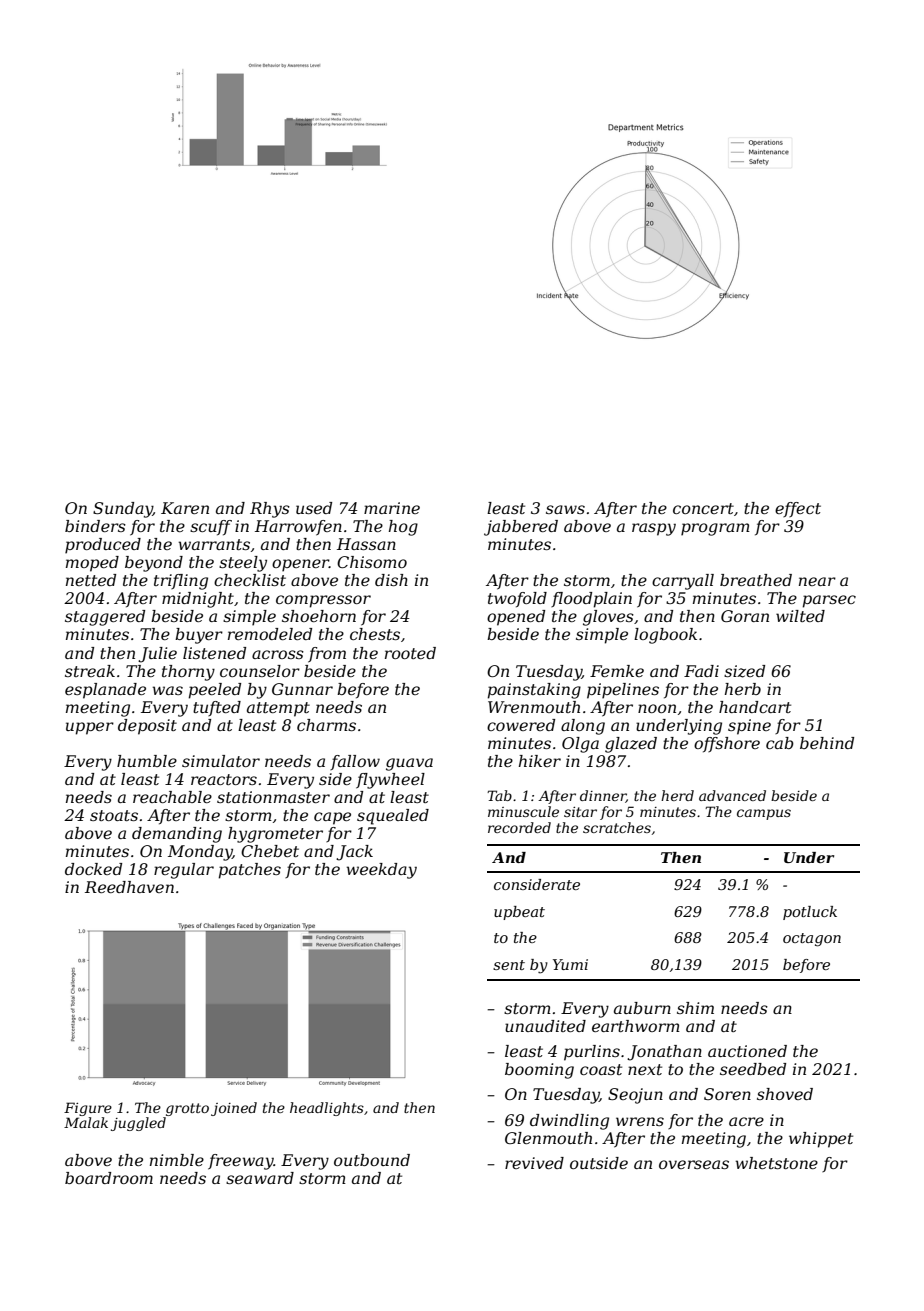  Describe the element at coordinates (147, 761) in the screenshot. I see `humble` at that location.
